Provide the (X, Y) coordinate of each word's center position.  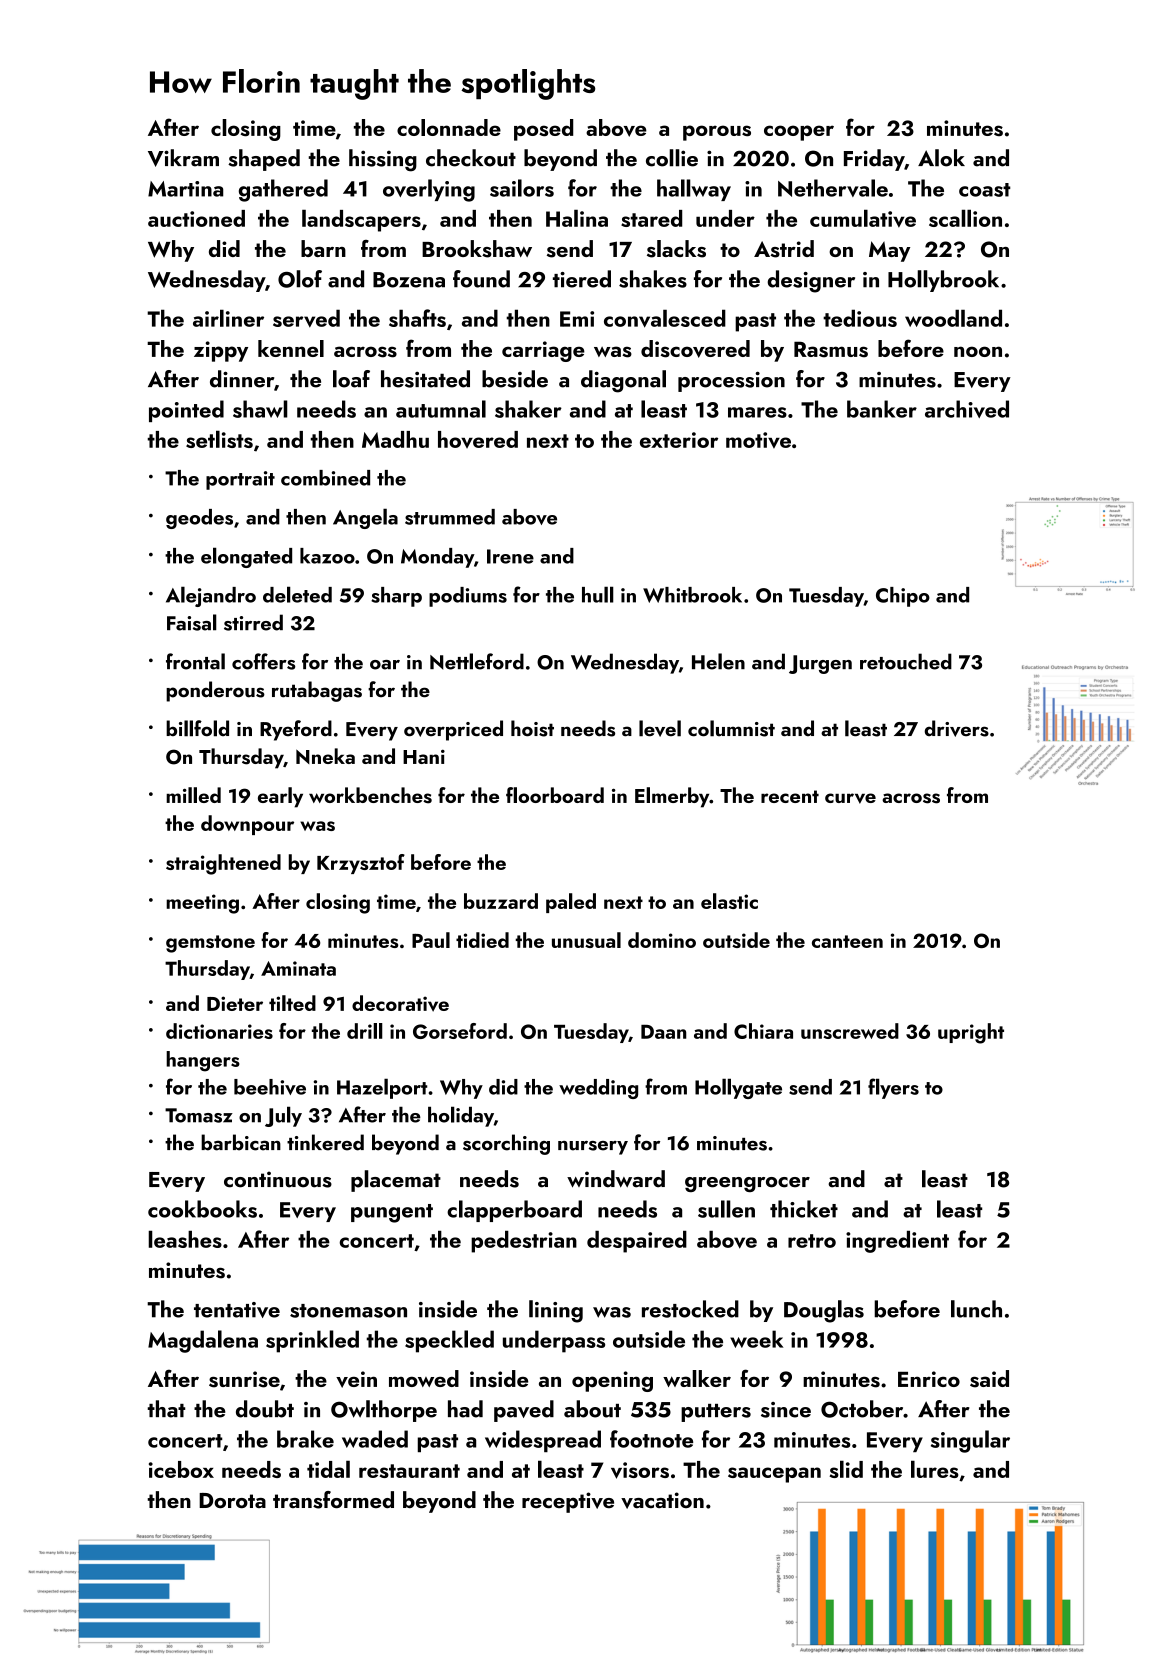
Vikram (183, 158)
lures (935, 1469)
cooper (799, 133)
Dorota (232, 1500)
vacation (662, 1500)
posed (543, 130)
